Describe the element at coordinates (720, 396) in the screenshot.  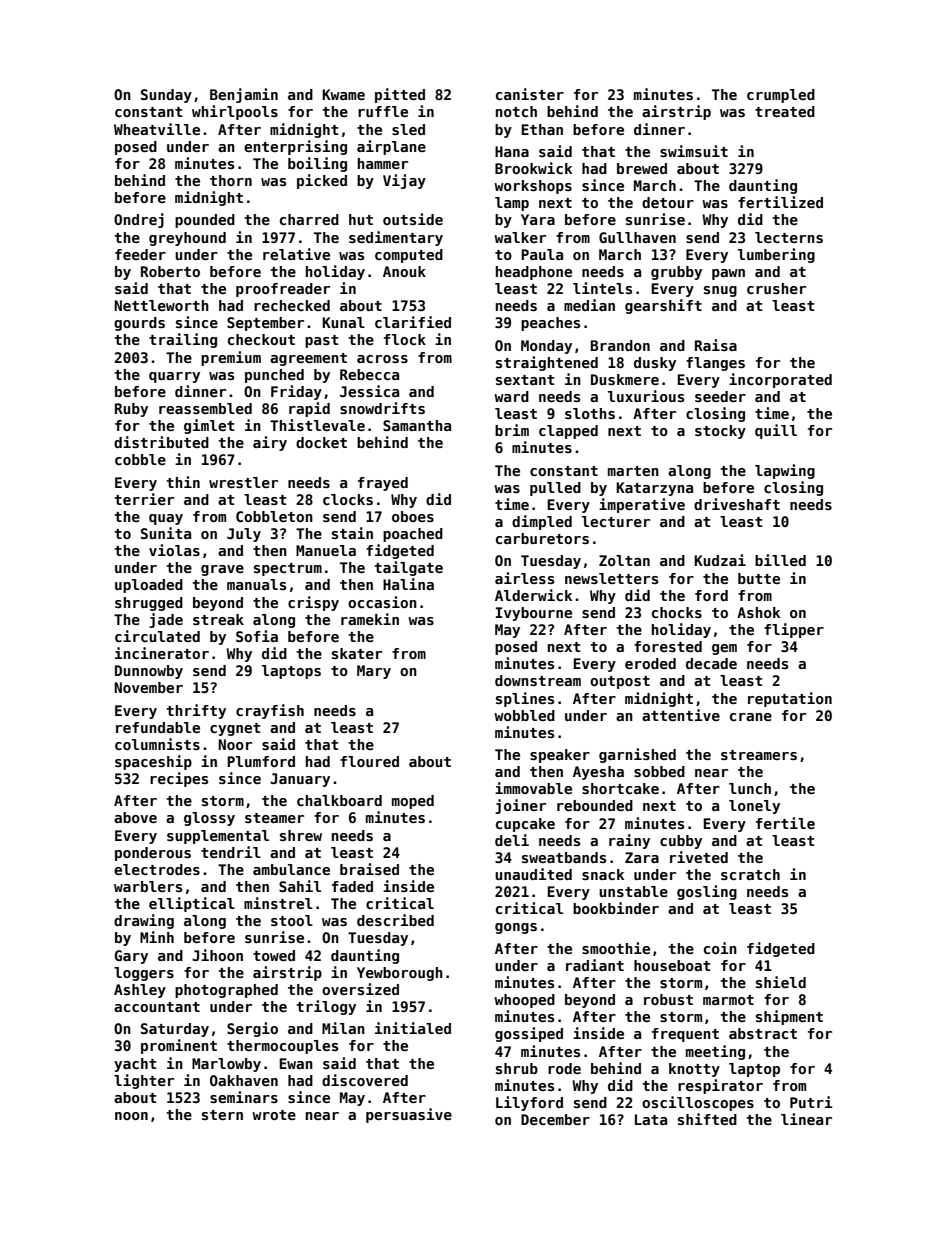
I see `seeder` at that location.
